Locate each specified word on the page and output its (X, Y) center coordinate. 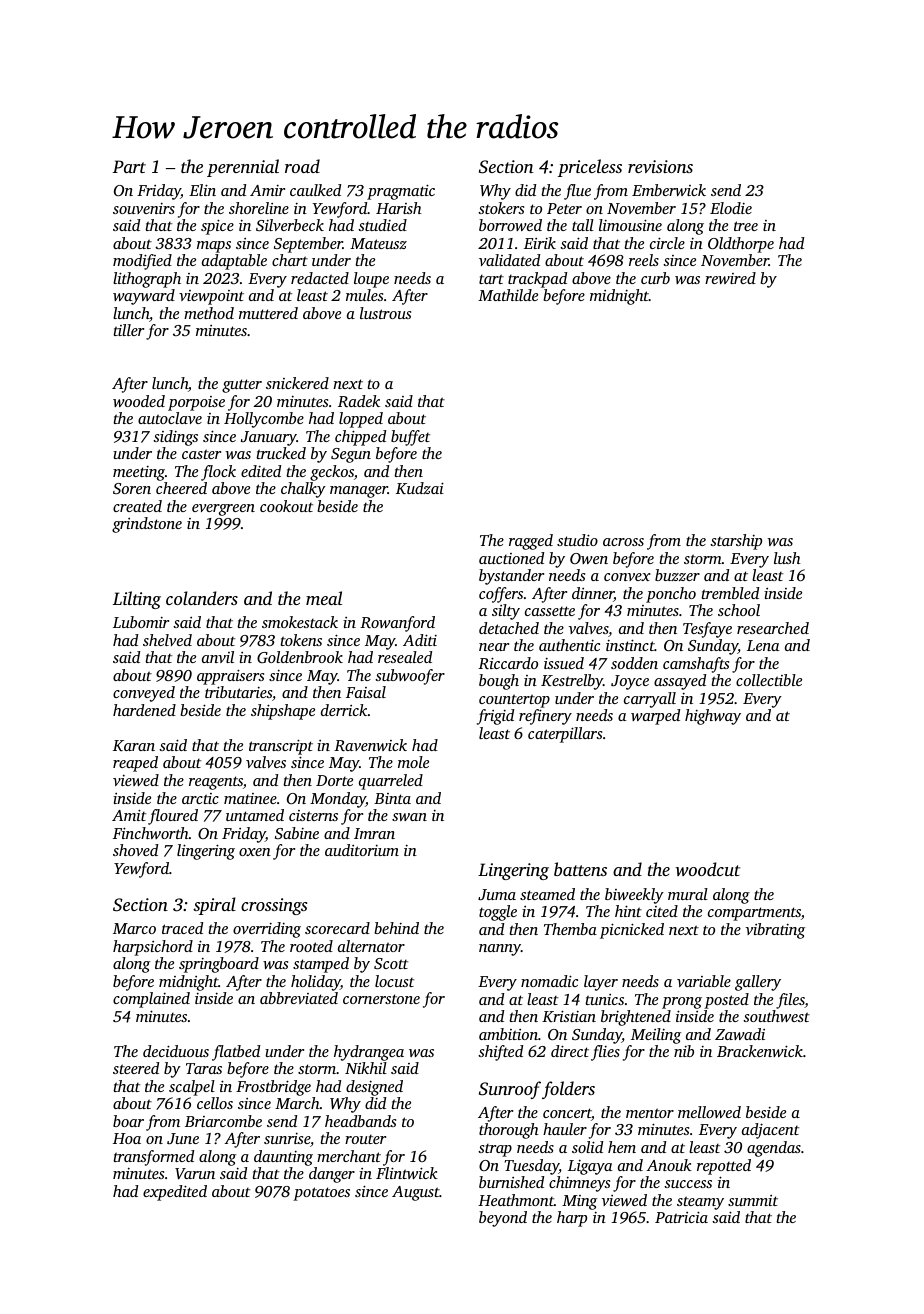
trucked (281, 453)
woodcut (708, 869)
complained (151, 1000)
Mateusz (378, 243)
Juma (497, 894)
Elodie (731, 208)
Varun (195, 1174)
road (302, 166)
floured (173, 817)
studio (577, 540)
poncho (671, 595)
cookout (286, 506)
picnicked (632, 931)
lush (787, 558)
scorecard (337, 928)
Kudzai (420, 488)
